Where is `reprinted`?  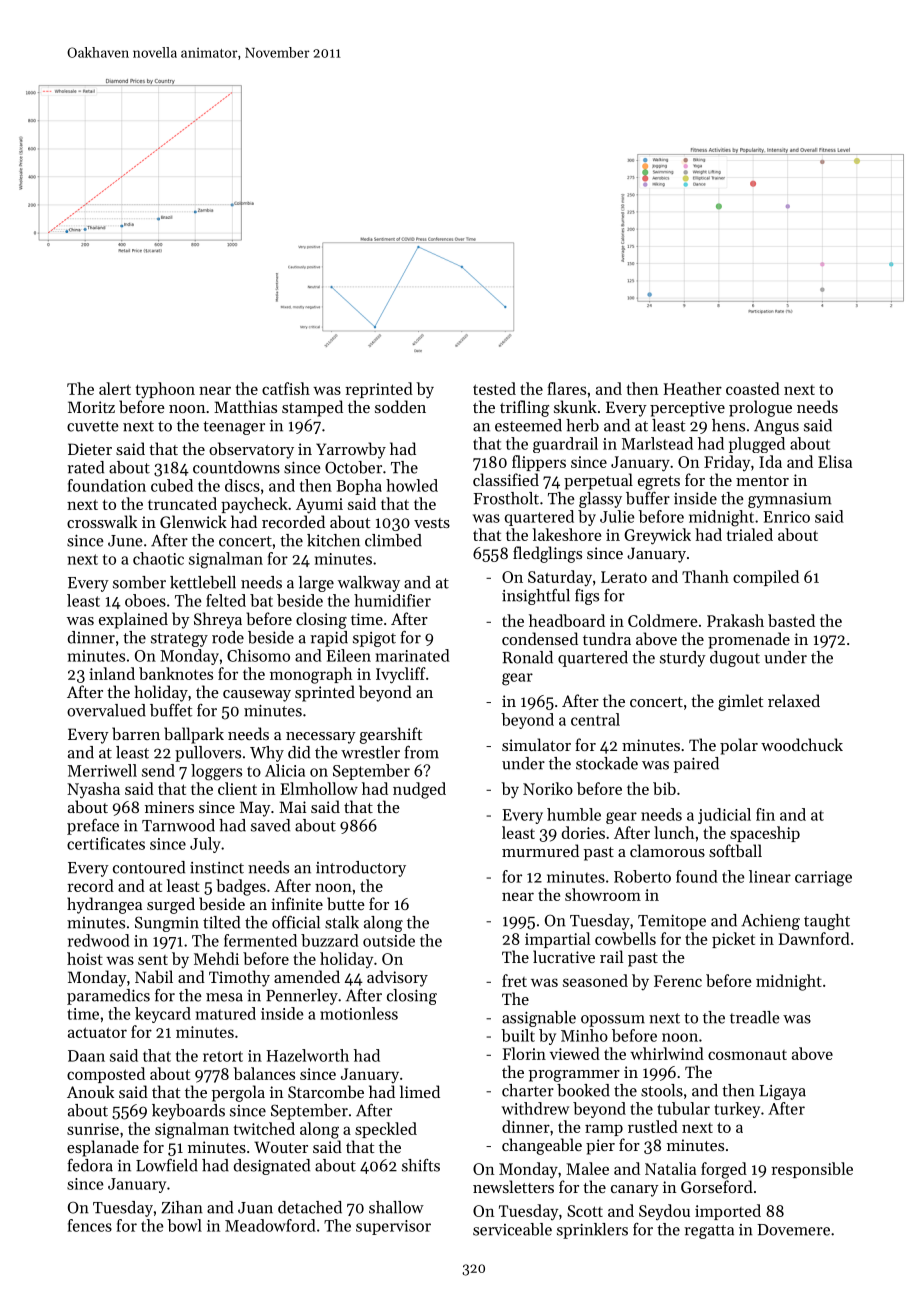 reprinted is located at coordinates (379, 390).
